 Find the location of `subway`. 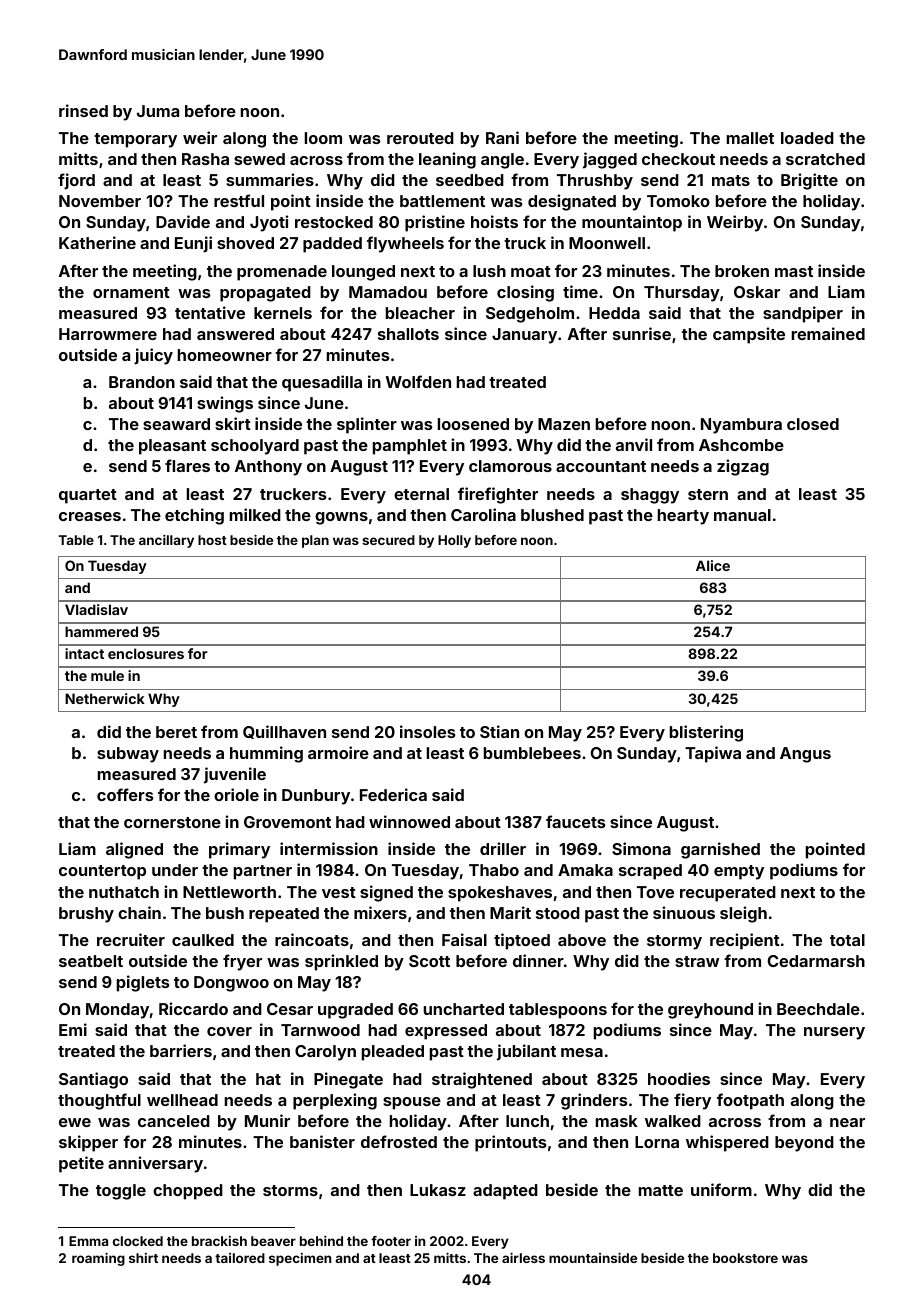

subway is located at coordinates (128, 755).
